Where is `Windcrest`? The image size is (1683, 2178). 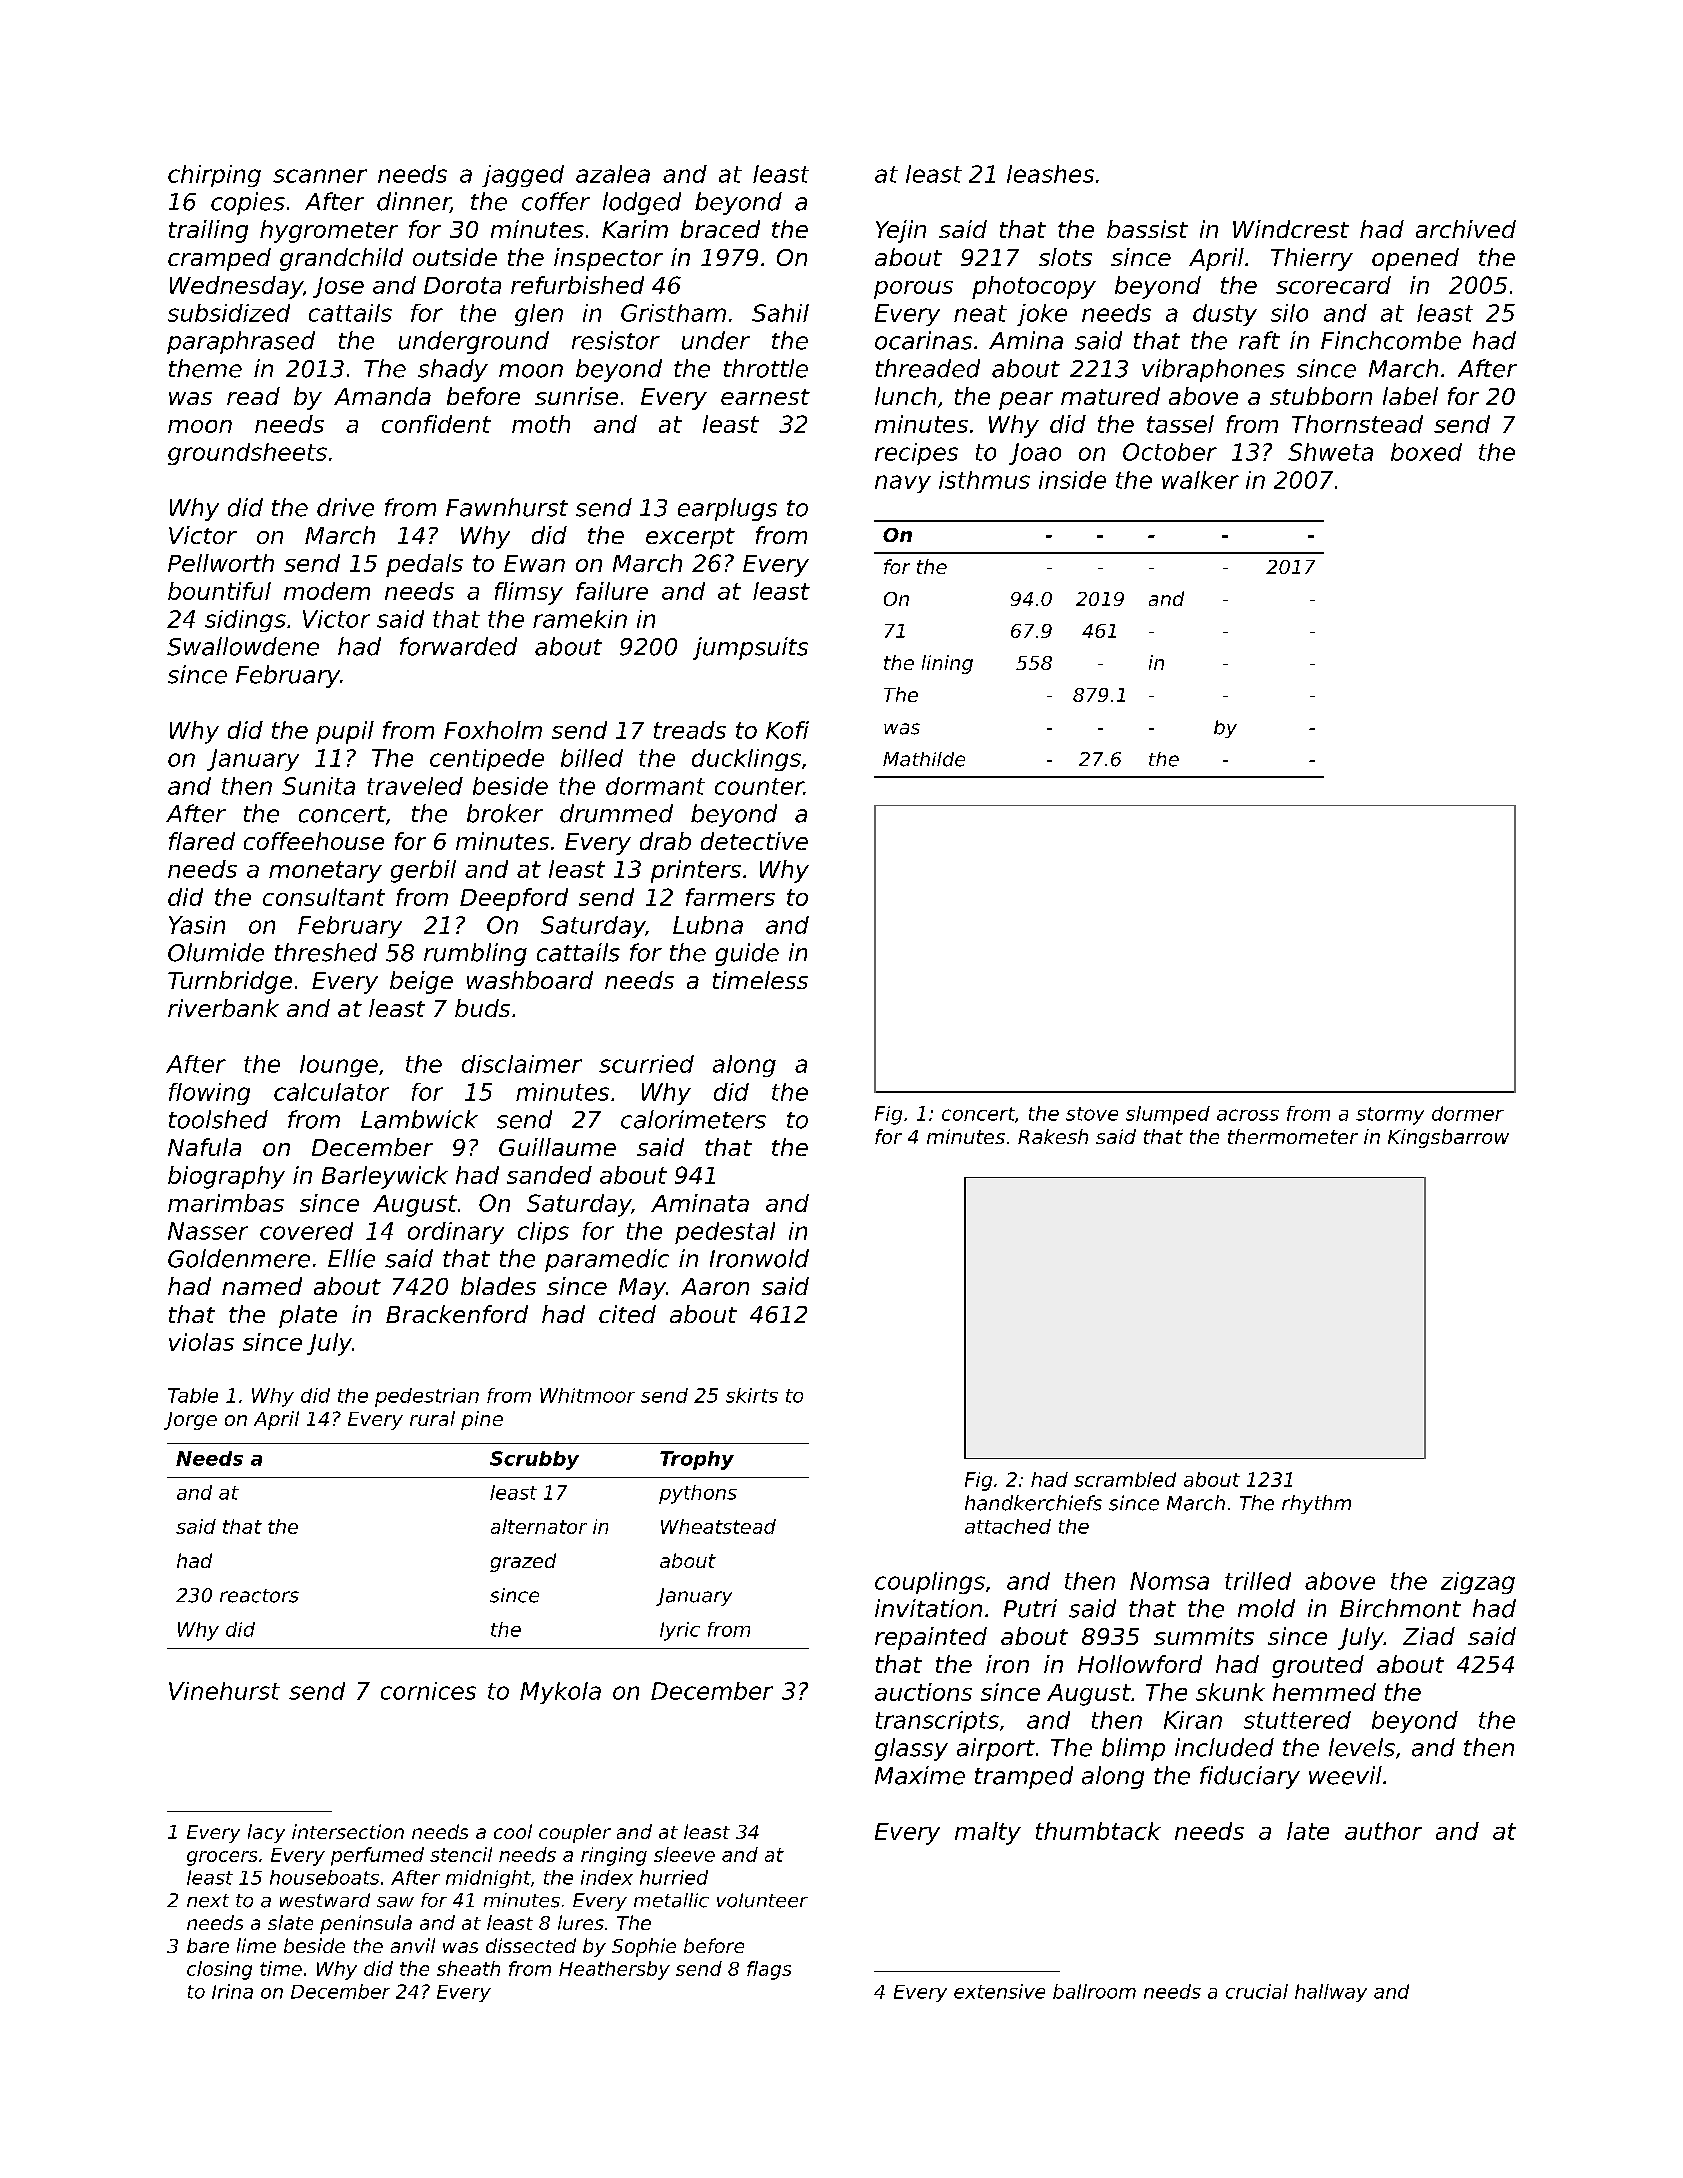 Windcrest is located at coordinates (1291, 229).
